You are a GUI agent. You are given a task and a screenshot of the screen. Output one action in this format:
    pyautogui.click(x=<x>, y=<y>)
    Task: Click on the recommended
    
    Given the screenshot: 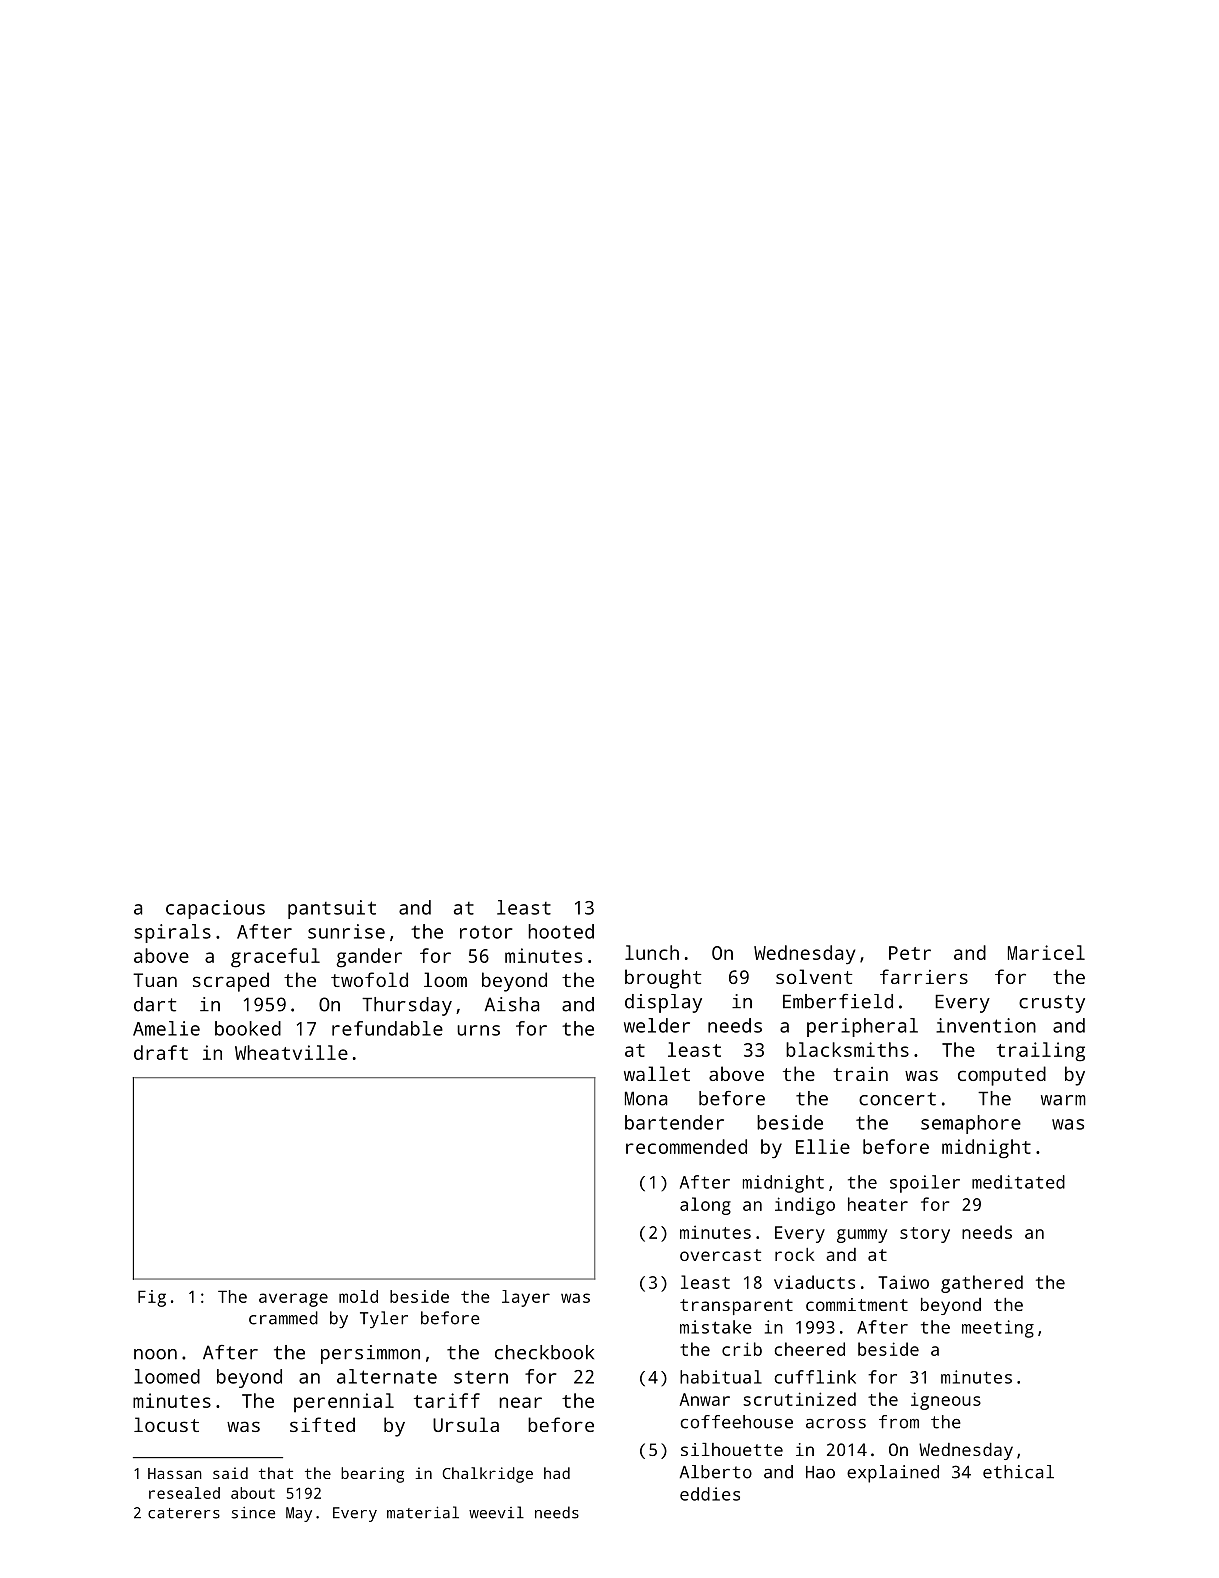 What is the action you would take?
    pyautogui.click(x=686, y=1146)
